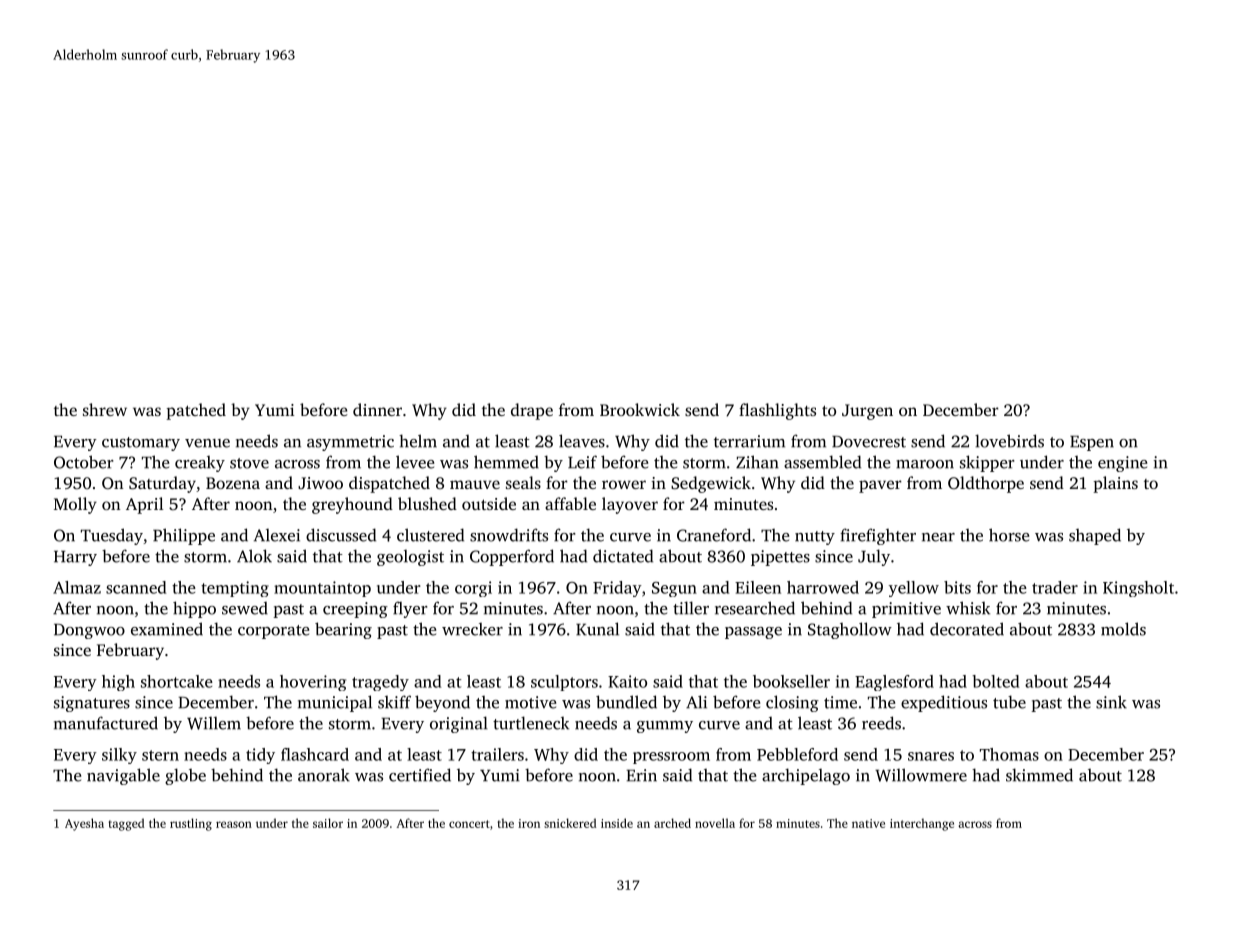  I want to click on passage, so click(753, 633).
